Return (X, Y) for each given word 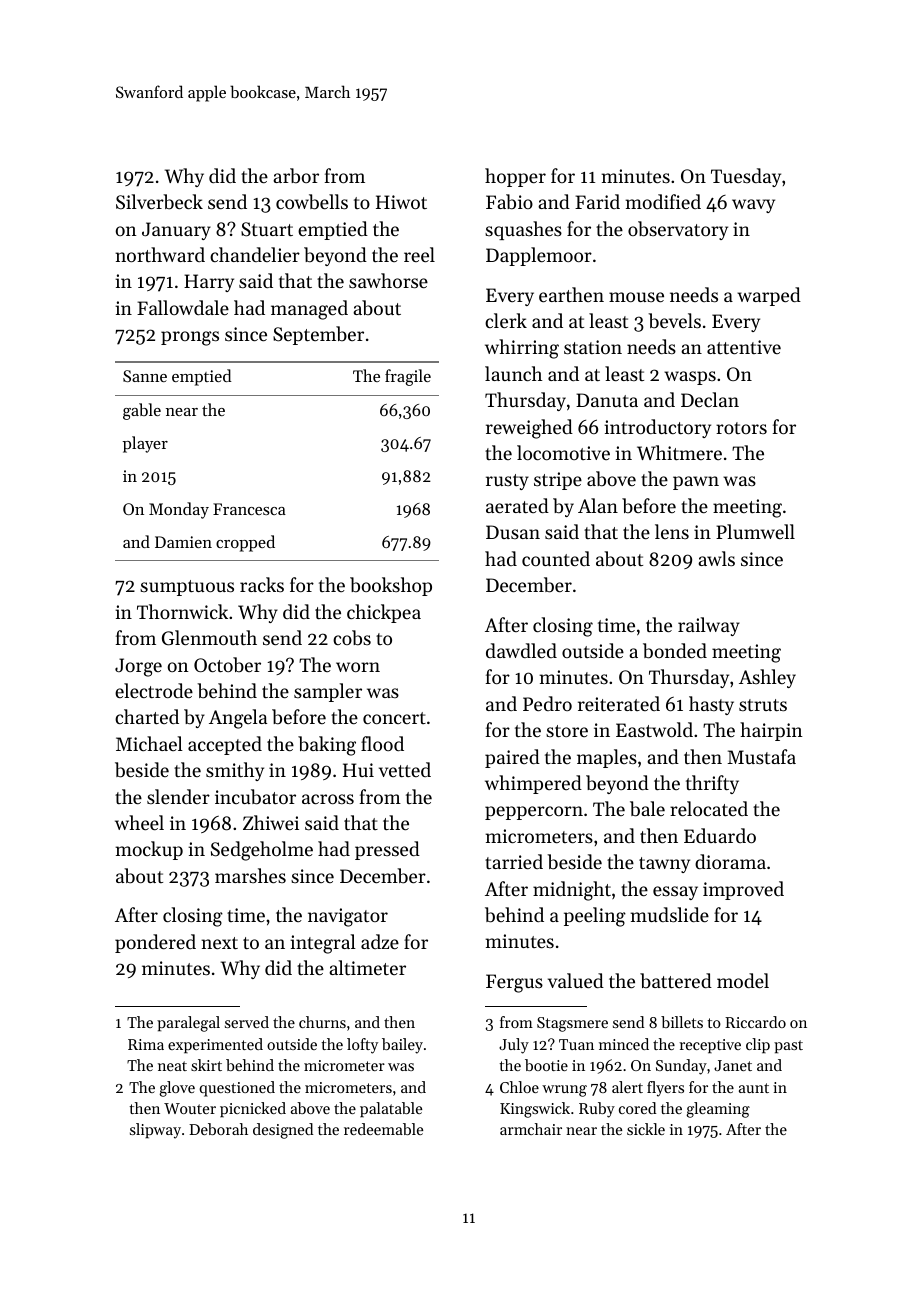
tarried (514, 861)
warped (769, 296)
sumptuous (187, 588)
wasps (690, 378)
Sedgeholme (262, 851)
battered (676, 980)
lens (672, 531)
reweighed (529, 429)
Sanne (145, 376)
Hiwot (401, 202)
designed (283, 1131)
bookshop (391, 586)
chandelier (255, 254)
